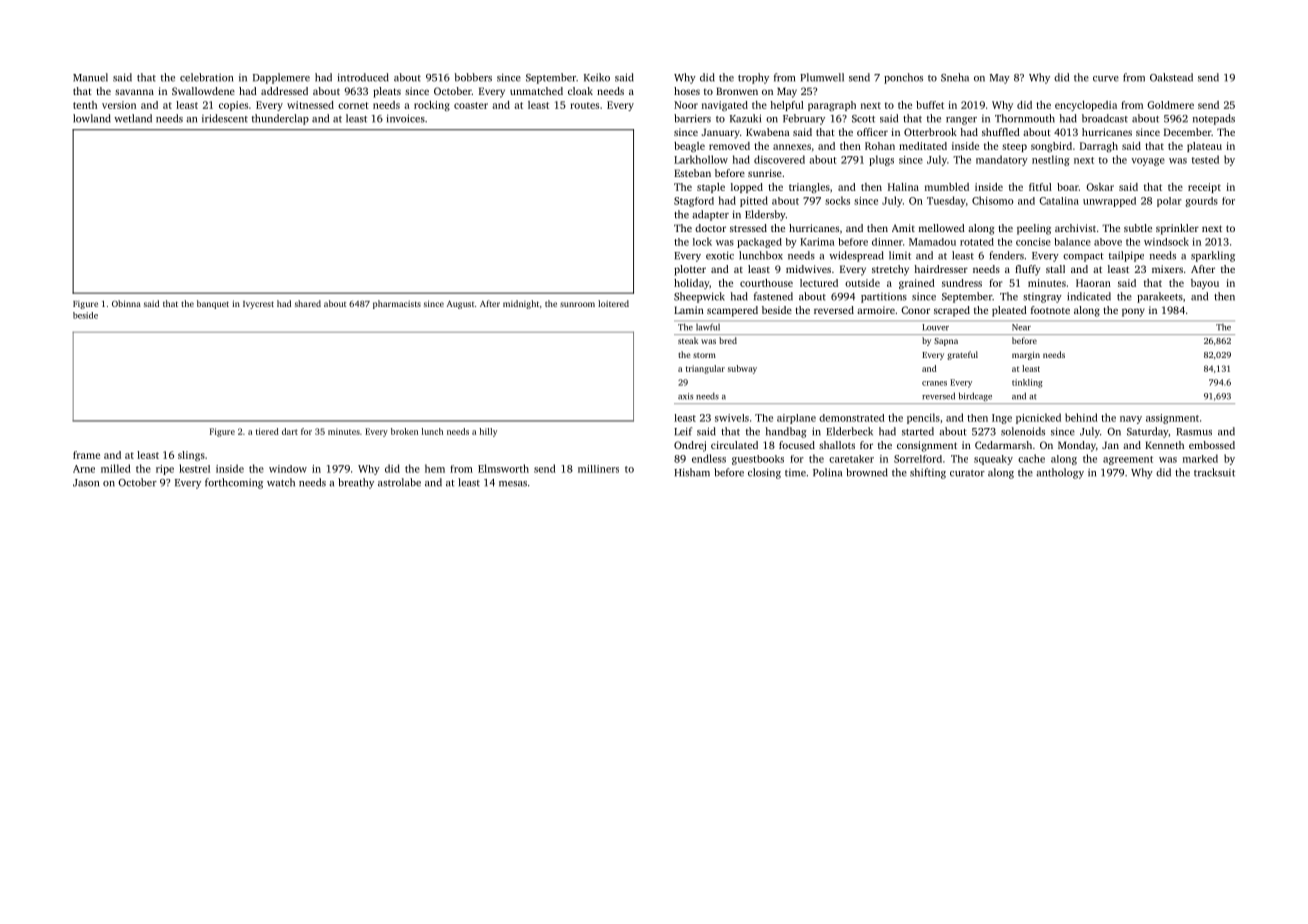 The image size is (1308, 924). Describe the element at coordinates (702, 241) in the page. I see `lock` at that location.
